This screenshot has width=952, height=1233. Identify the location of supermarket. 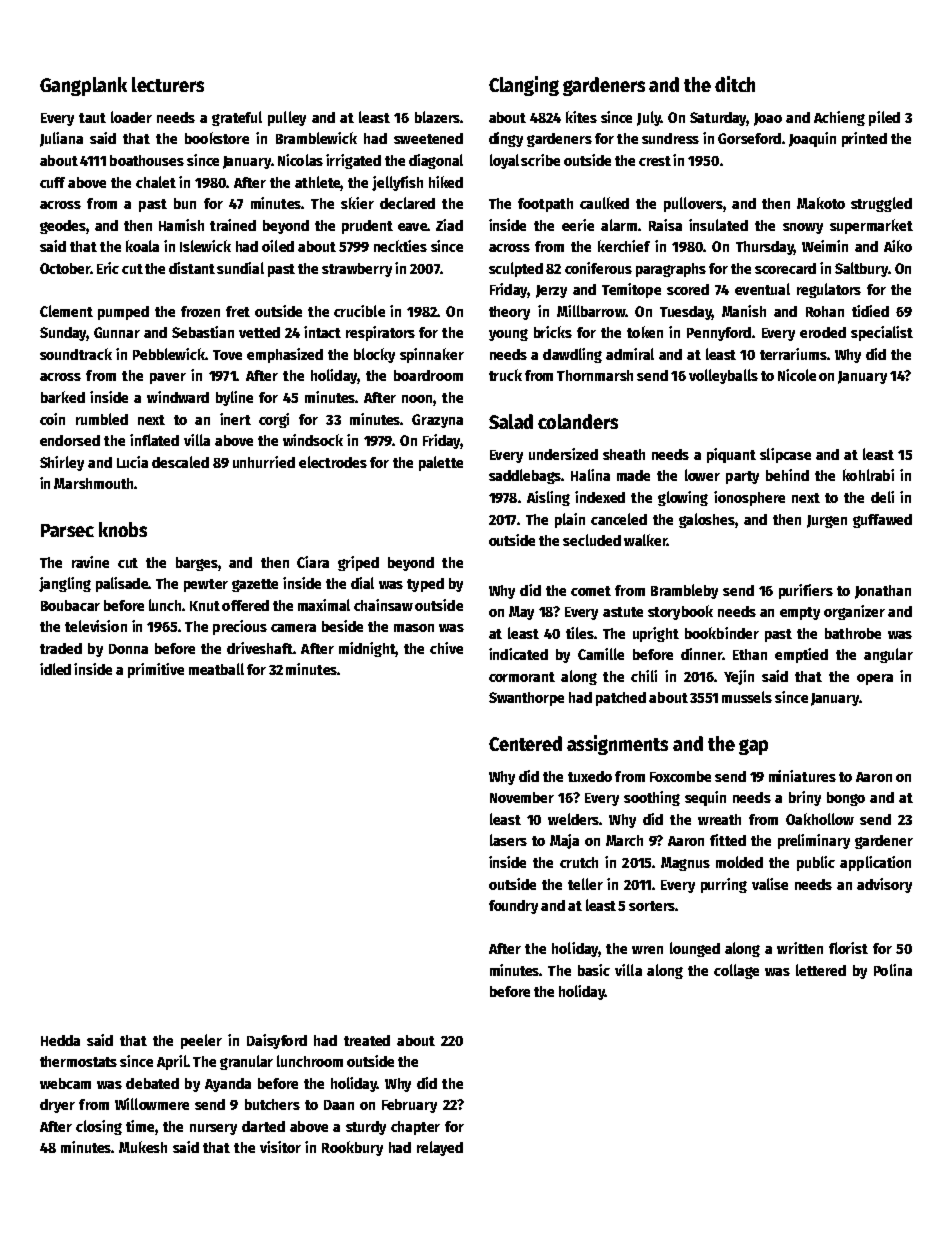
(871, 226).
